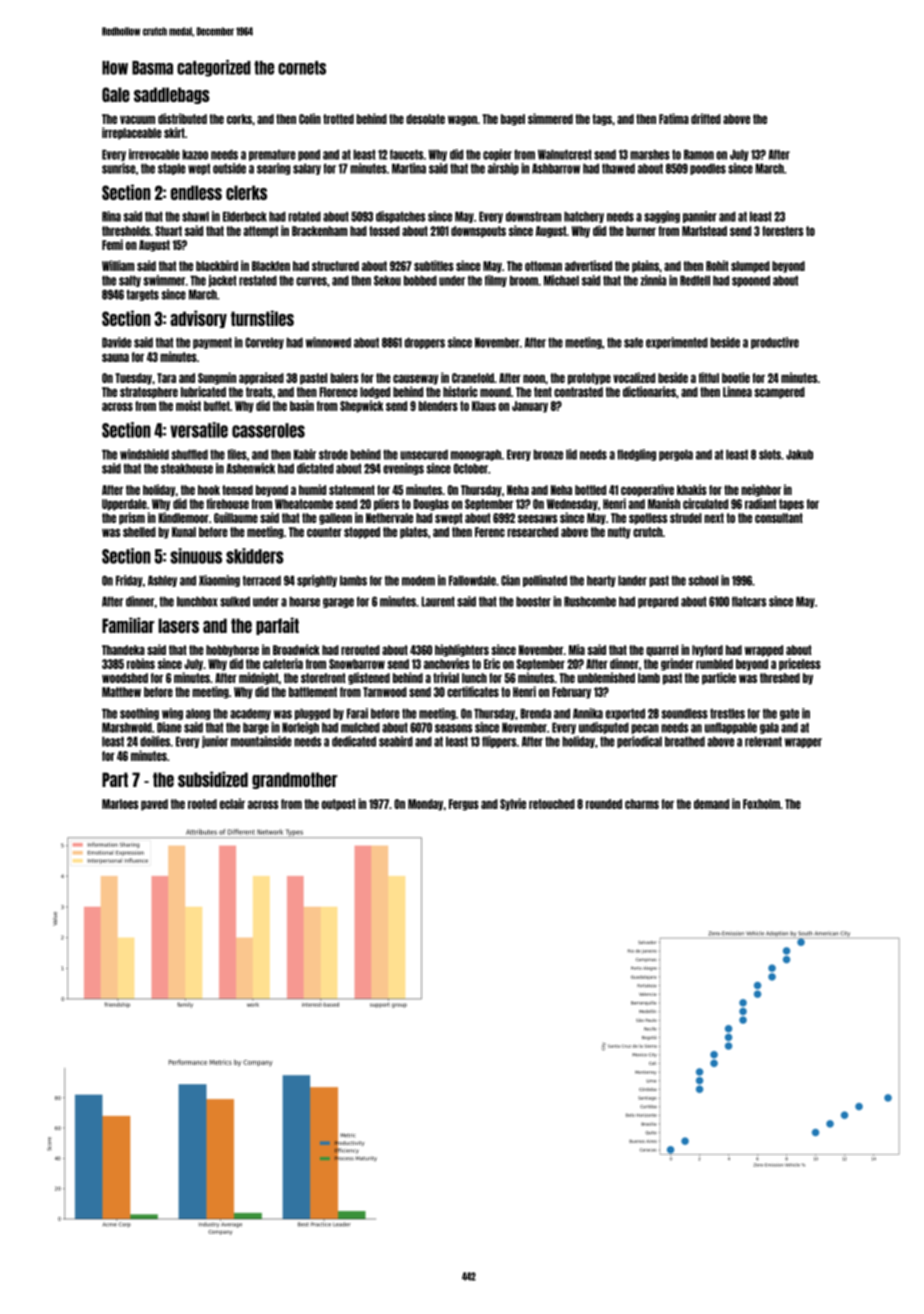 Image resolution: width=924 pixels, height=1314 pixels. Describe the element at coordinates (425, 343) in the screenshot. I see `droppers` at that location.
